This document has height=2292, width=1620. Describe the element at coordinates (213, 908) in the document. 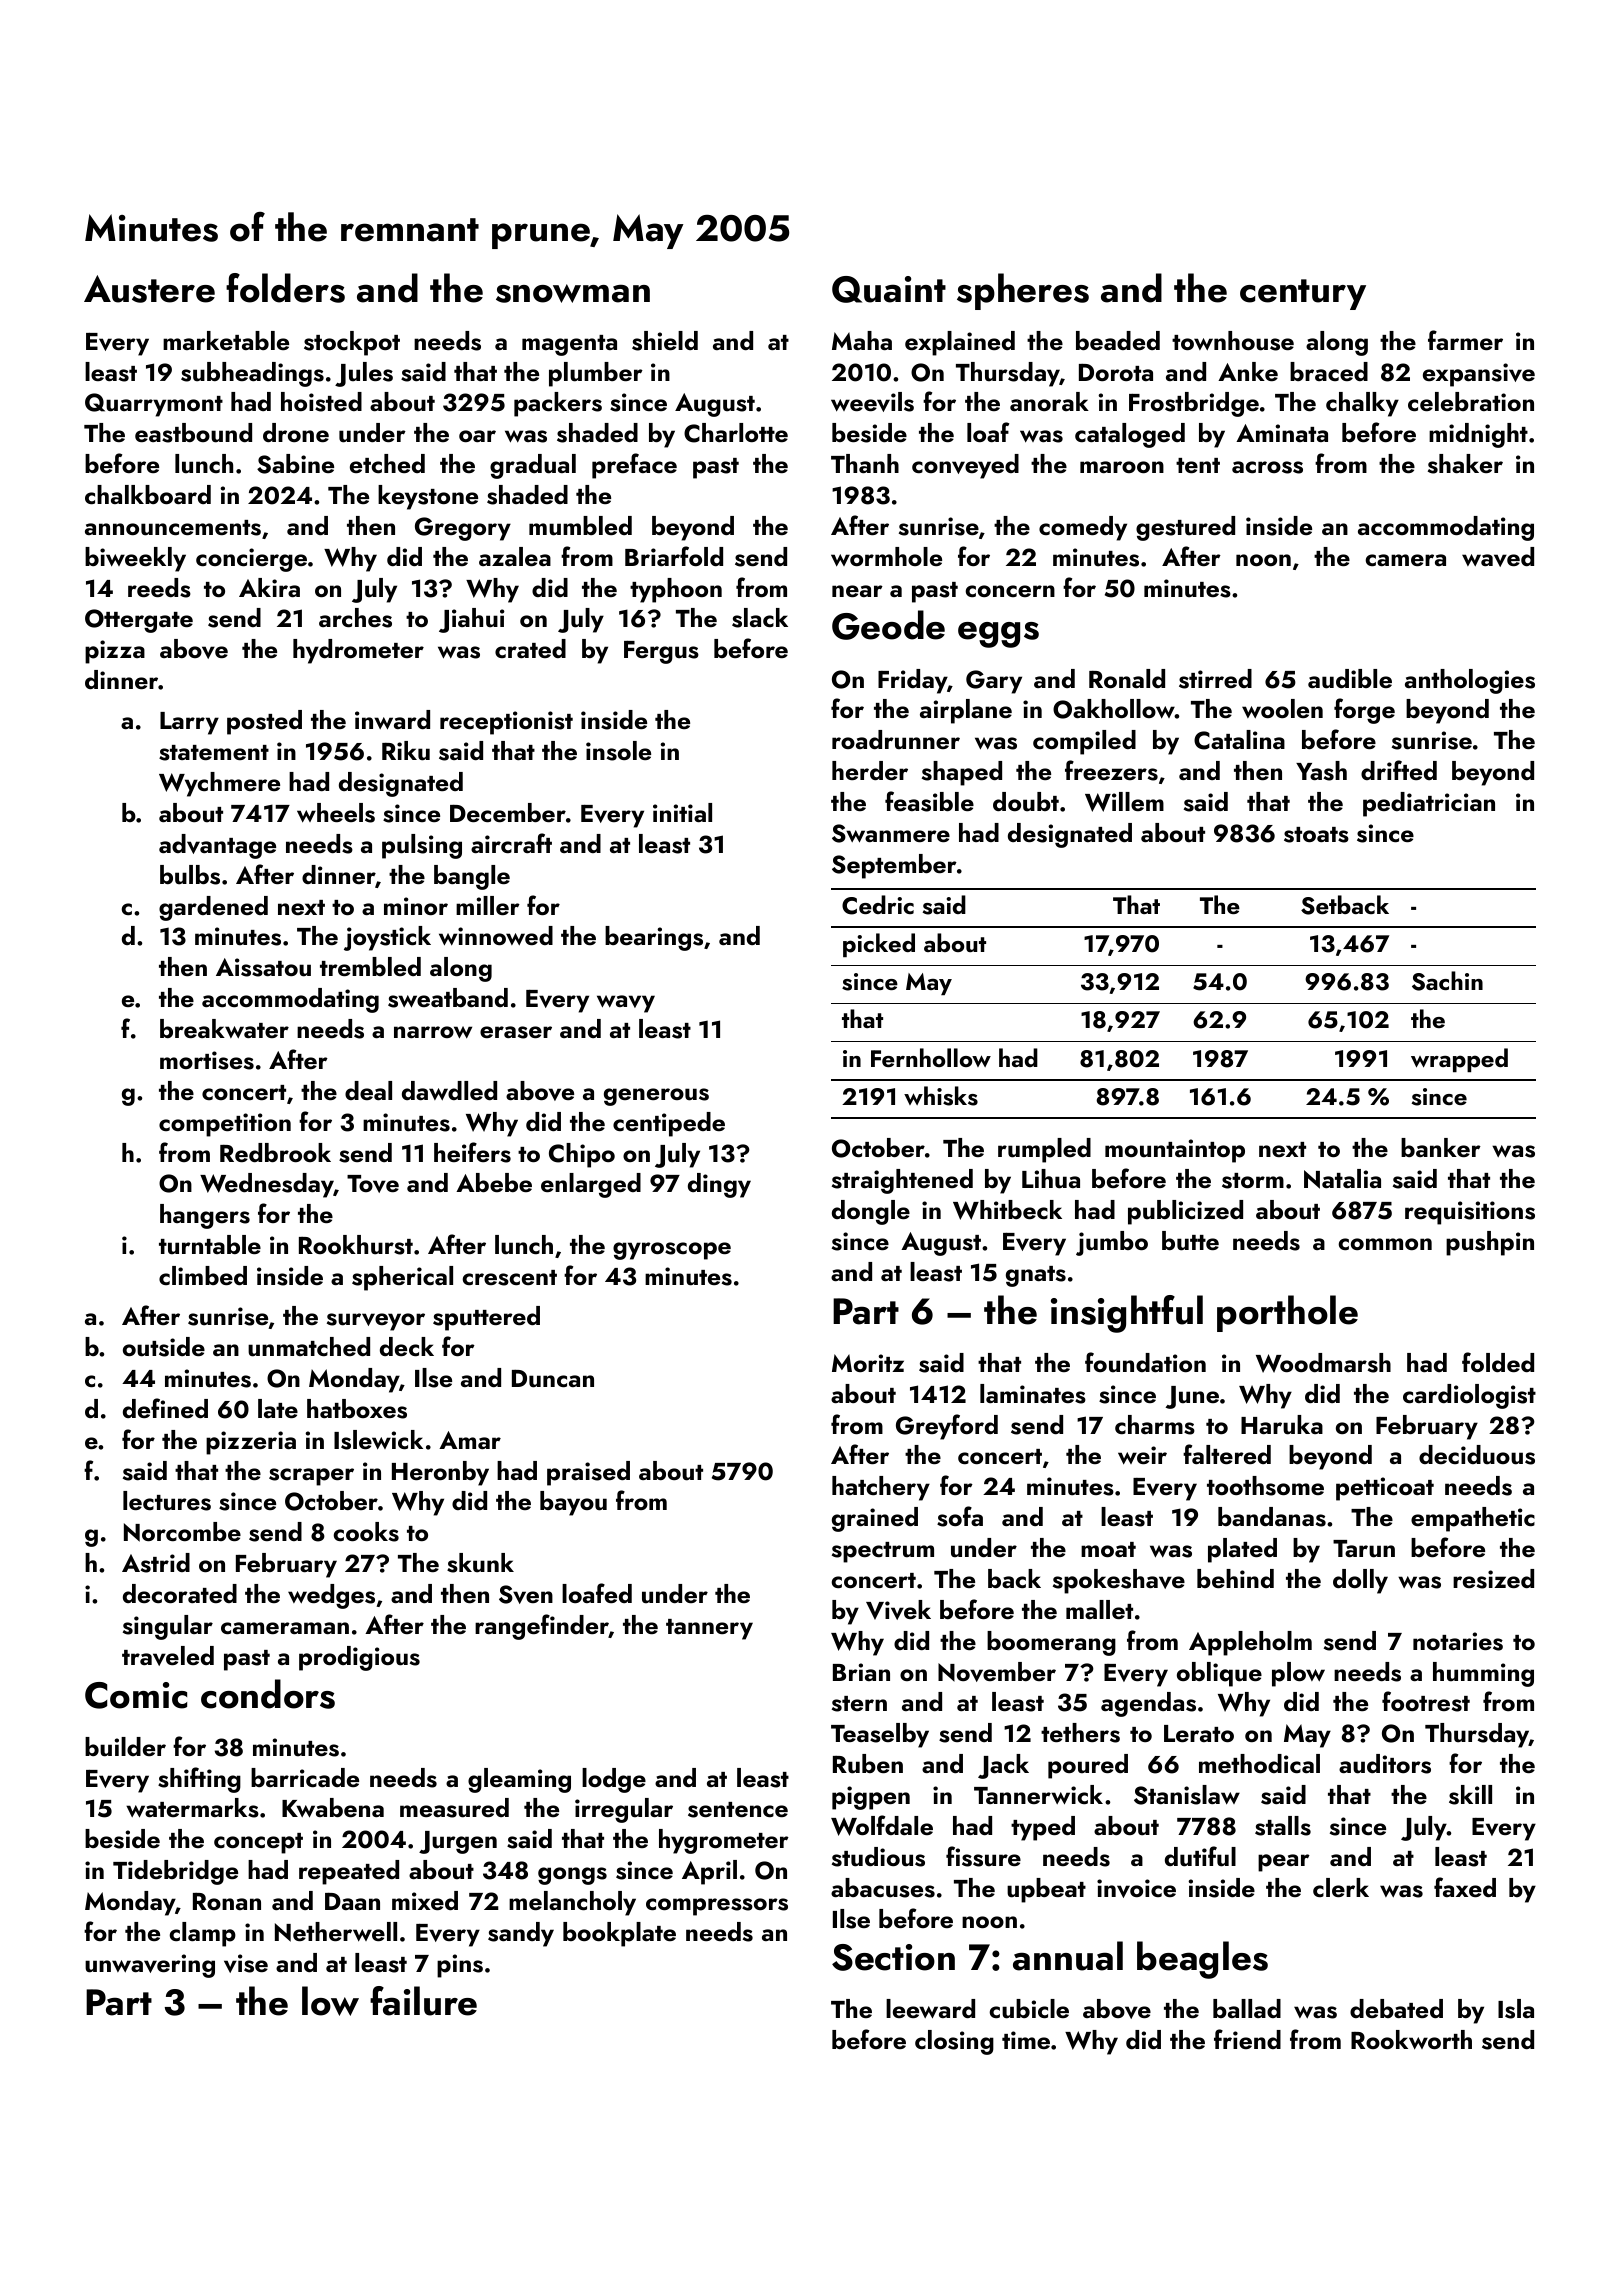

I see `gardened` at that location.
